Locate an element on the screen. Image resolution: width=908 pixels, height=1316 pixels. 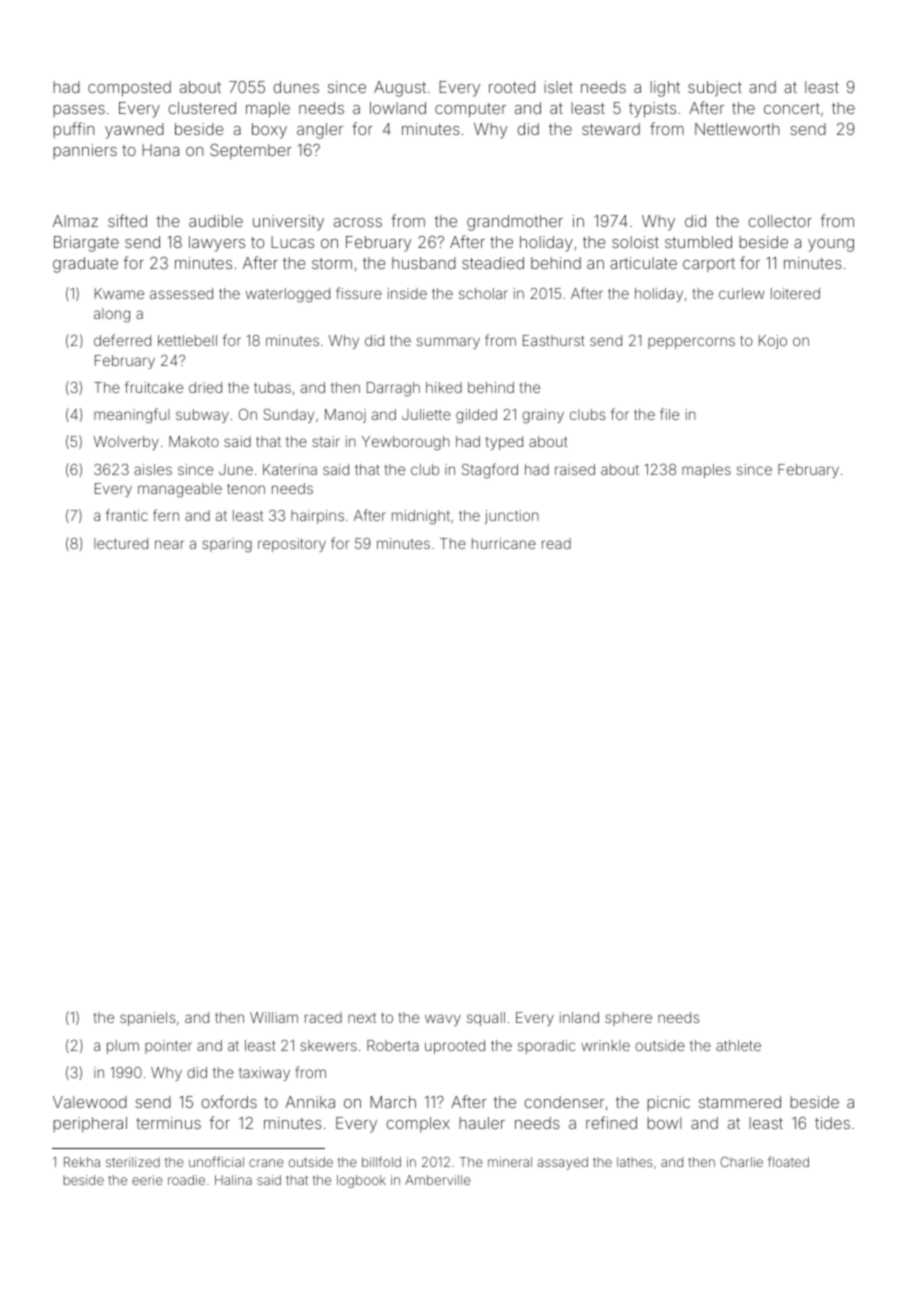
Halina is located at coordinates (233, 1180).
